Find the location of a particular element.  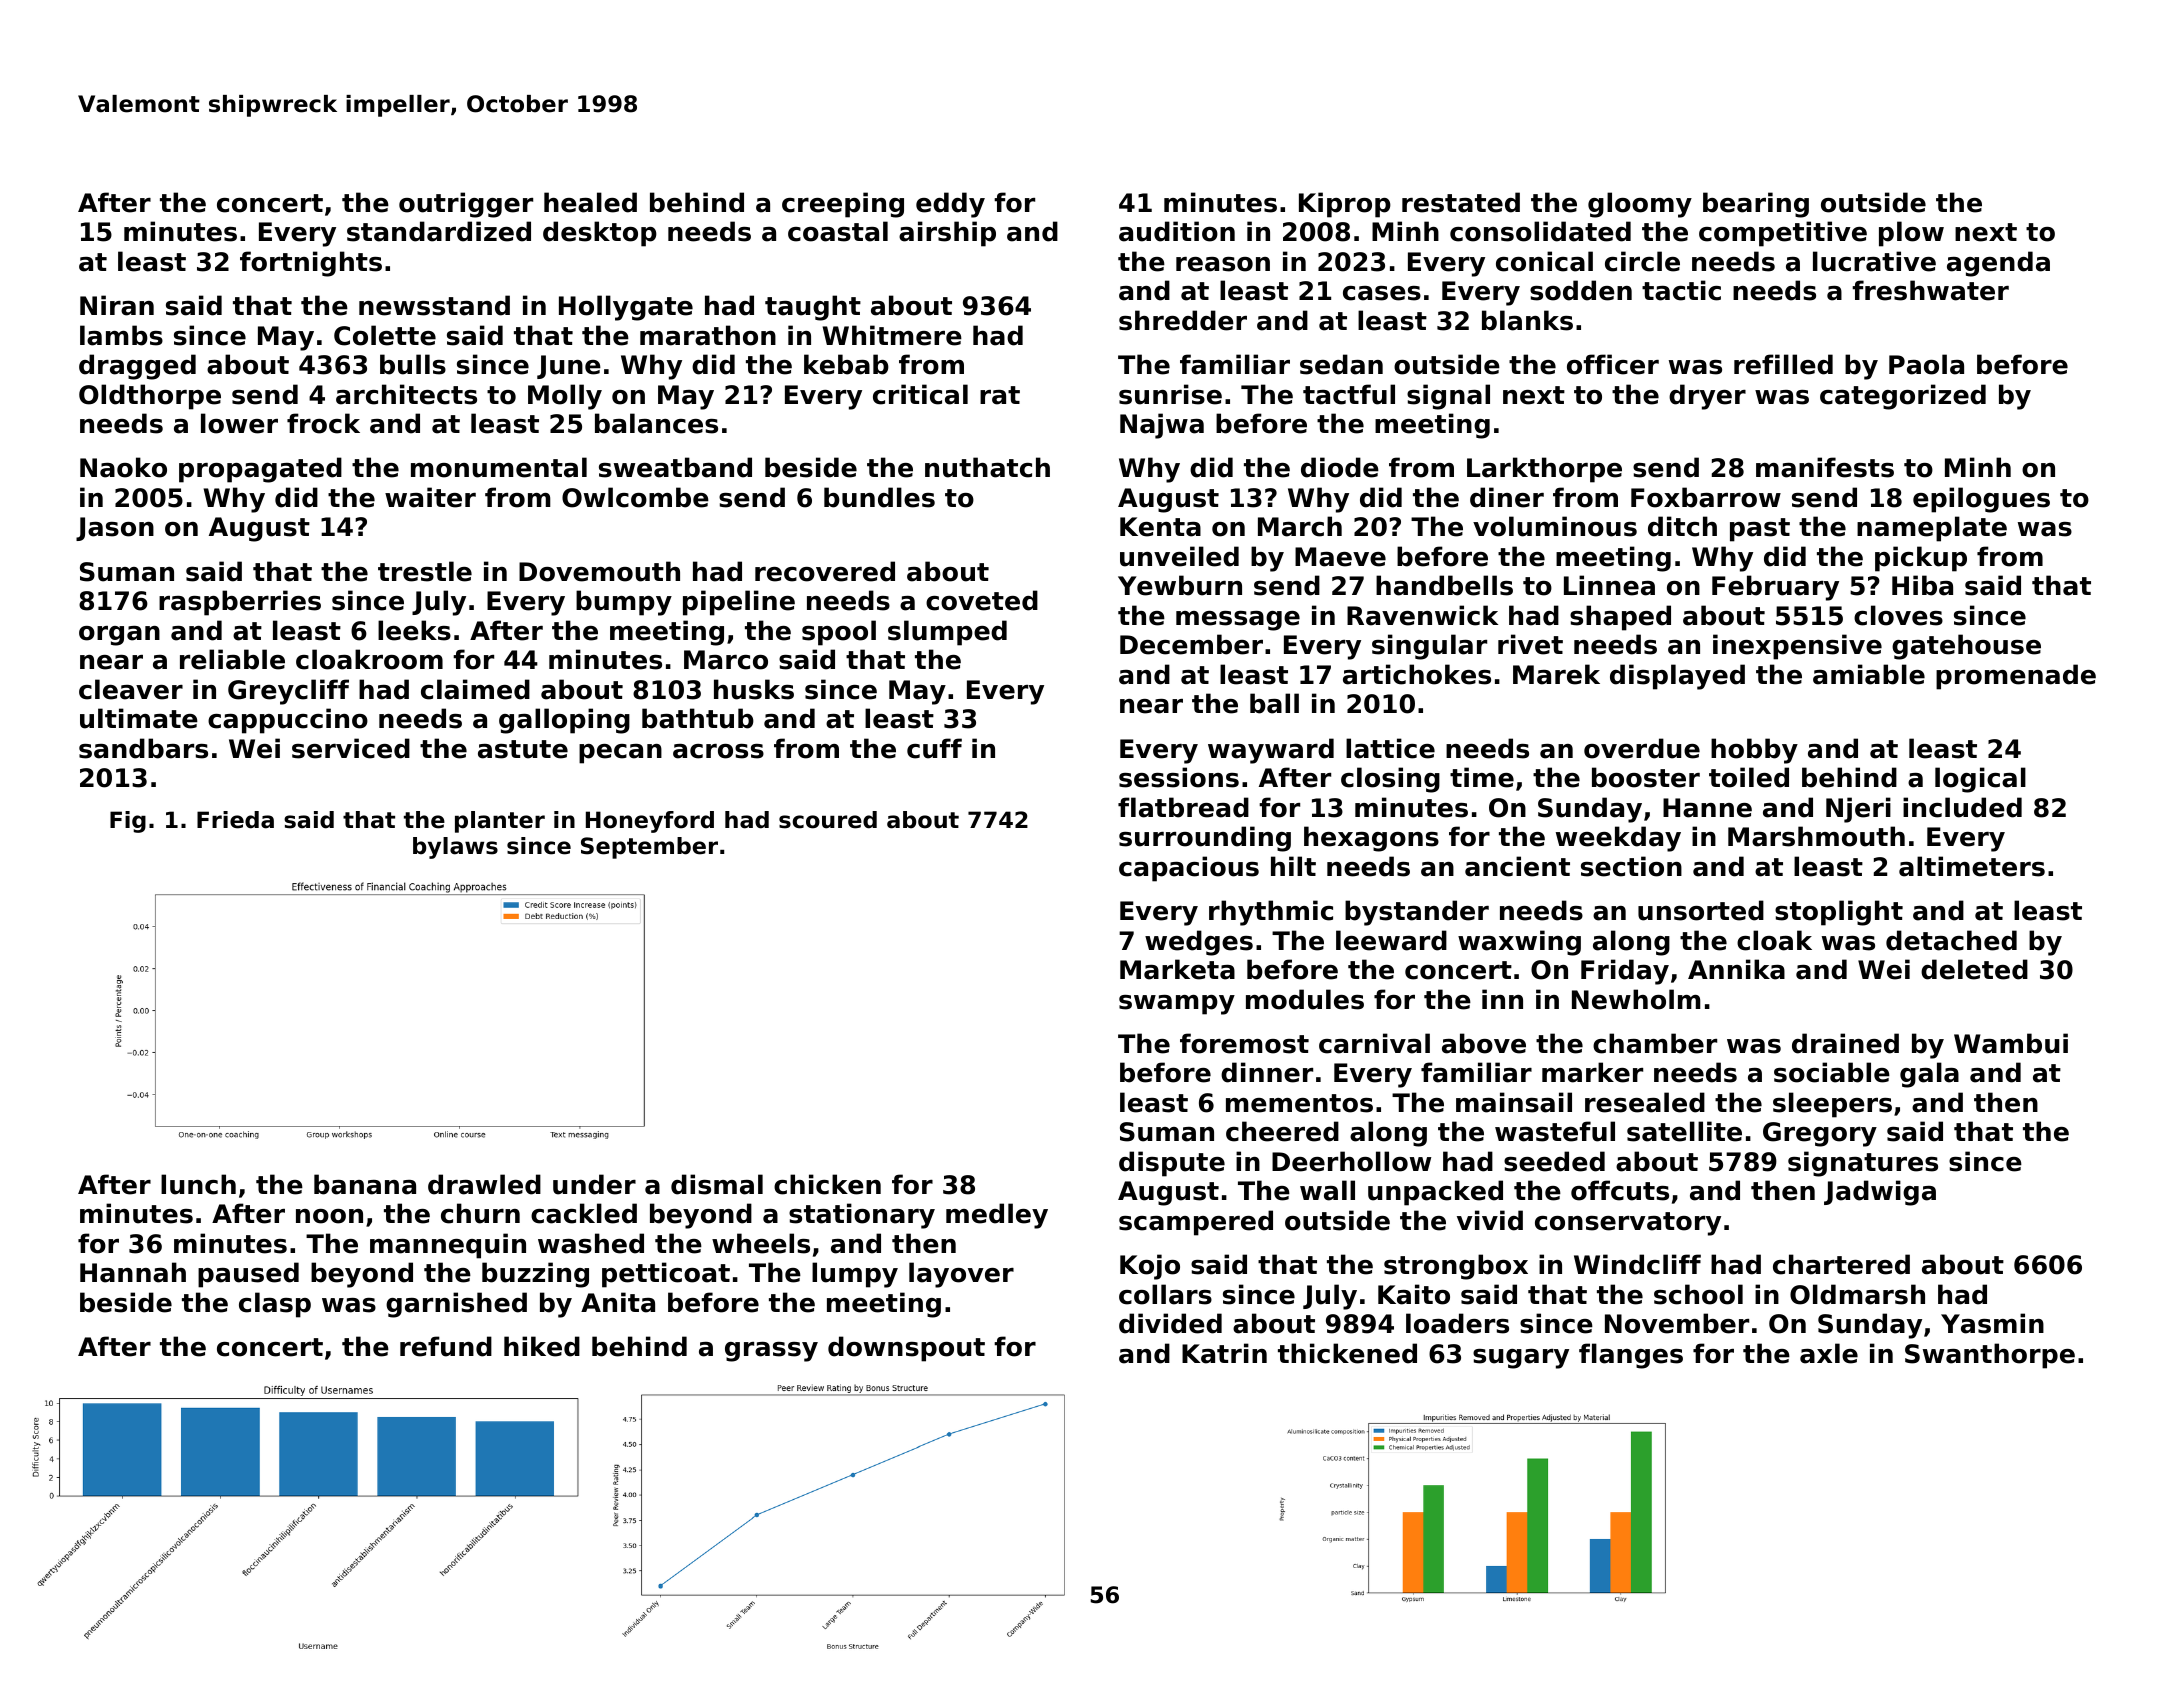

Kiprop is located at coordinates (1345, 205).
